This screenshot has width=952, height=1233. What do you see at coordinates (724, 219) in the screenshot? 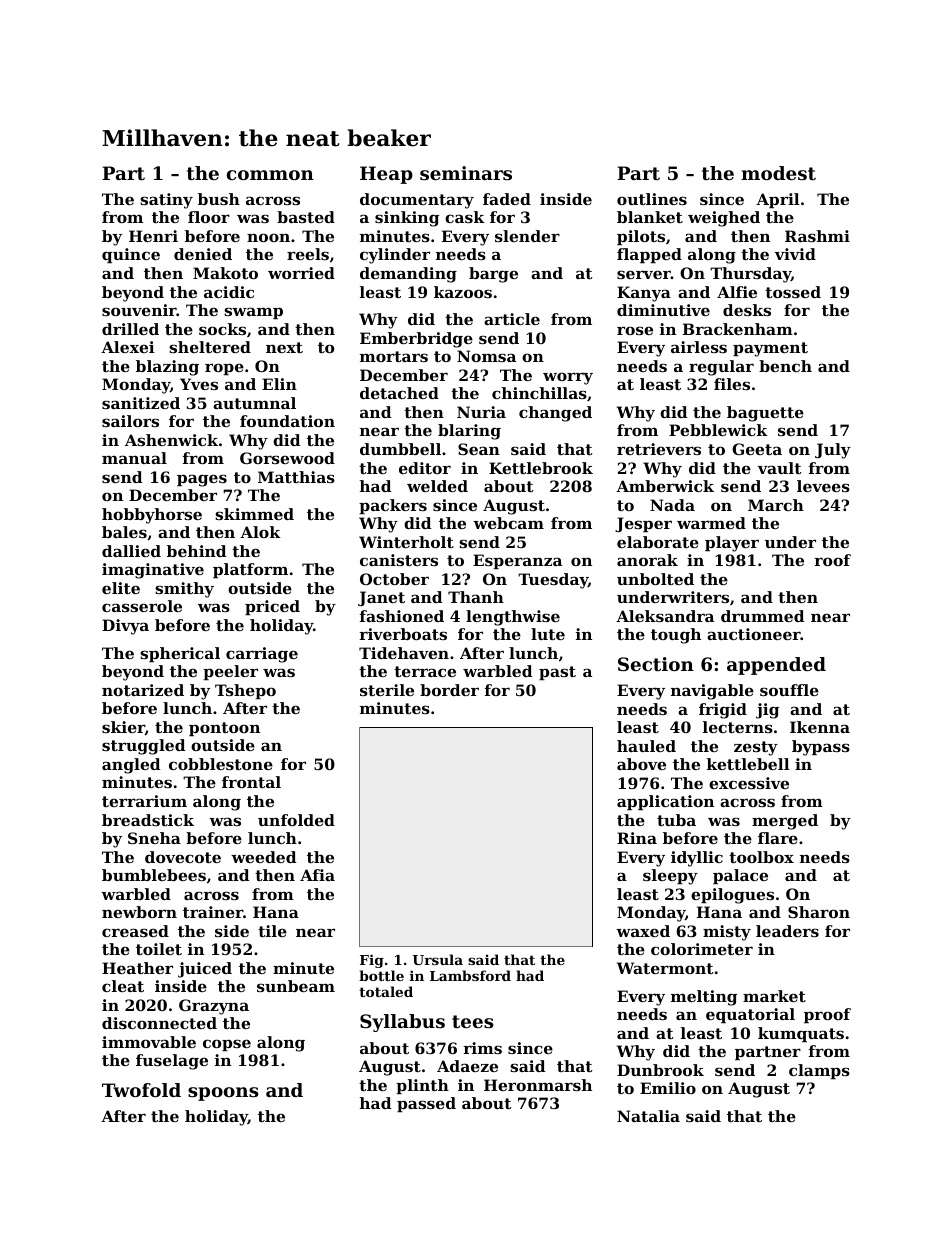
I see `weighed` at bounding box center [724, 219].
